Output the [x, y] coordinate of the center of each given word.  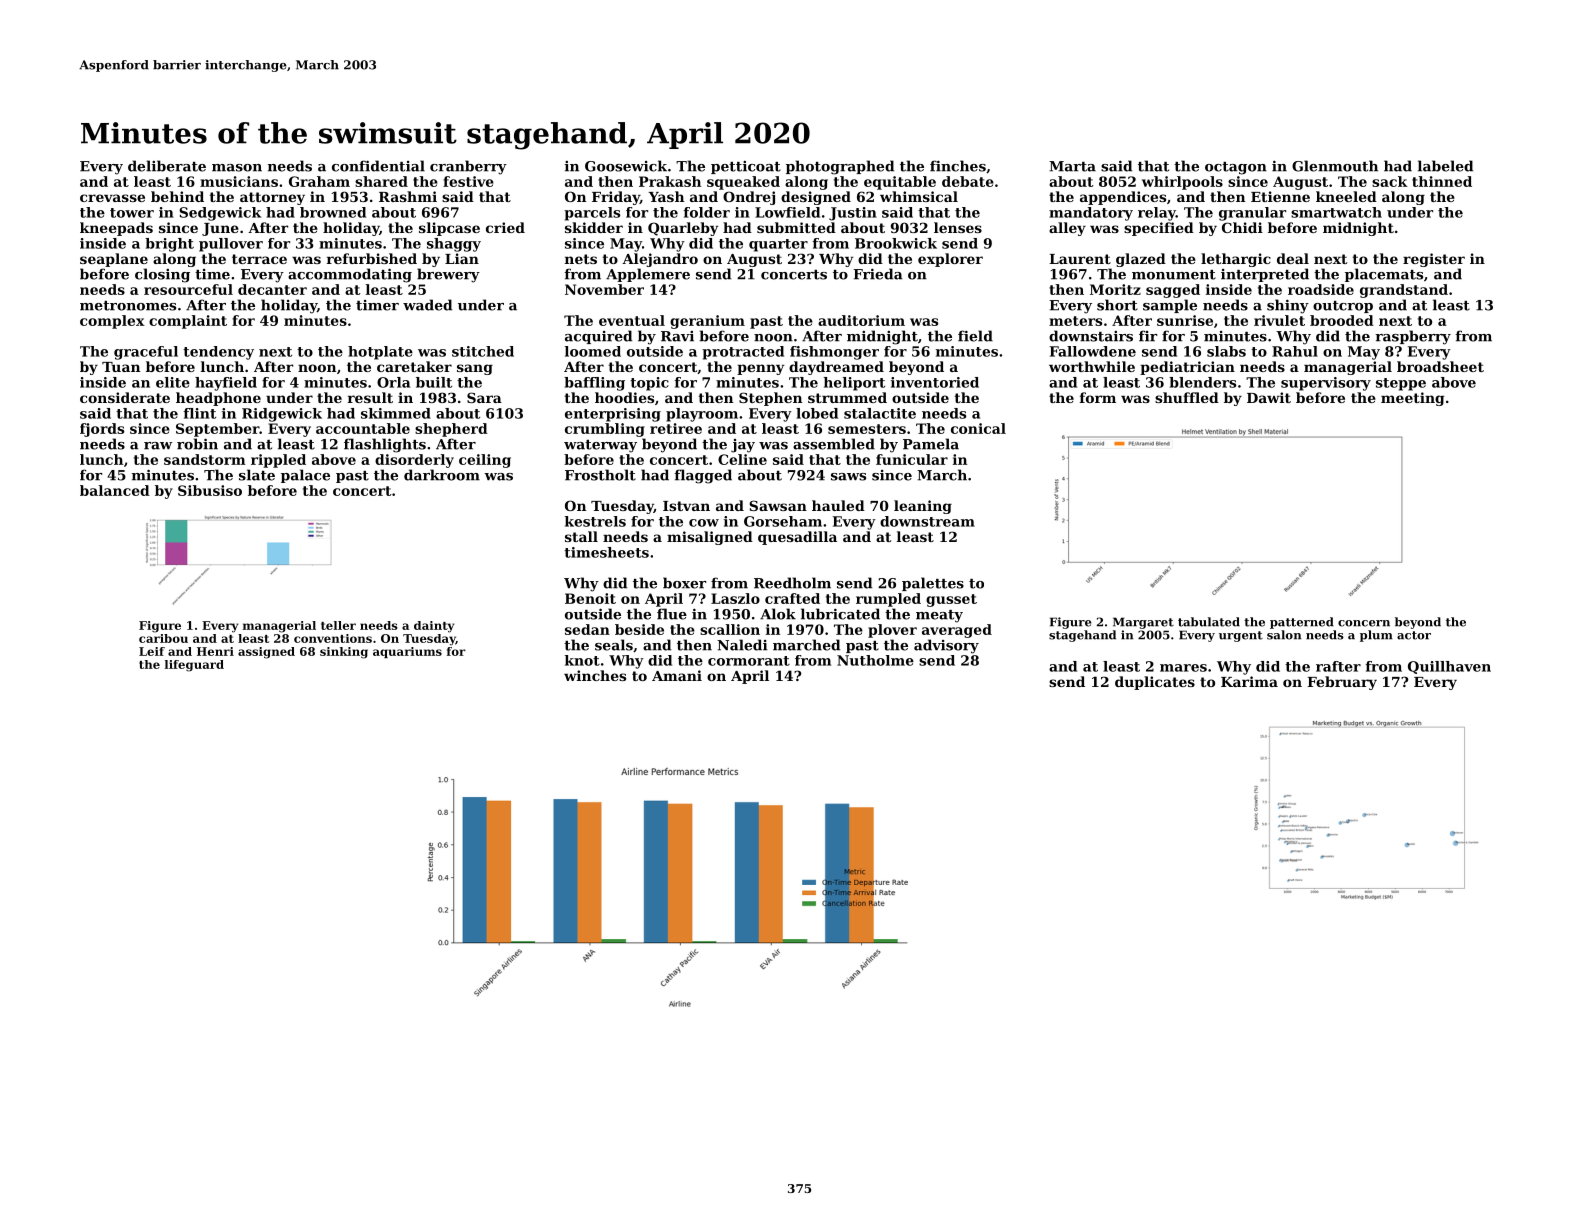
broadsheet [1440, 366]
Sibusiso [210, 490]
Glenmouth [1335, 166]
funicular [912, 459]
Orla [393, 382]
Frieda [878, 274]
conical [978, 428]
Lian [462, 258]
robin [197, 444]
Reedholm [792, 583]
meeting [1412, 399]
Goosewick [626, 166]
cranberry [468, 167]
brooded [1342, 320]
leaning [923, 507]
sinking [344, 653]
